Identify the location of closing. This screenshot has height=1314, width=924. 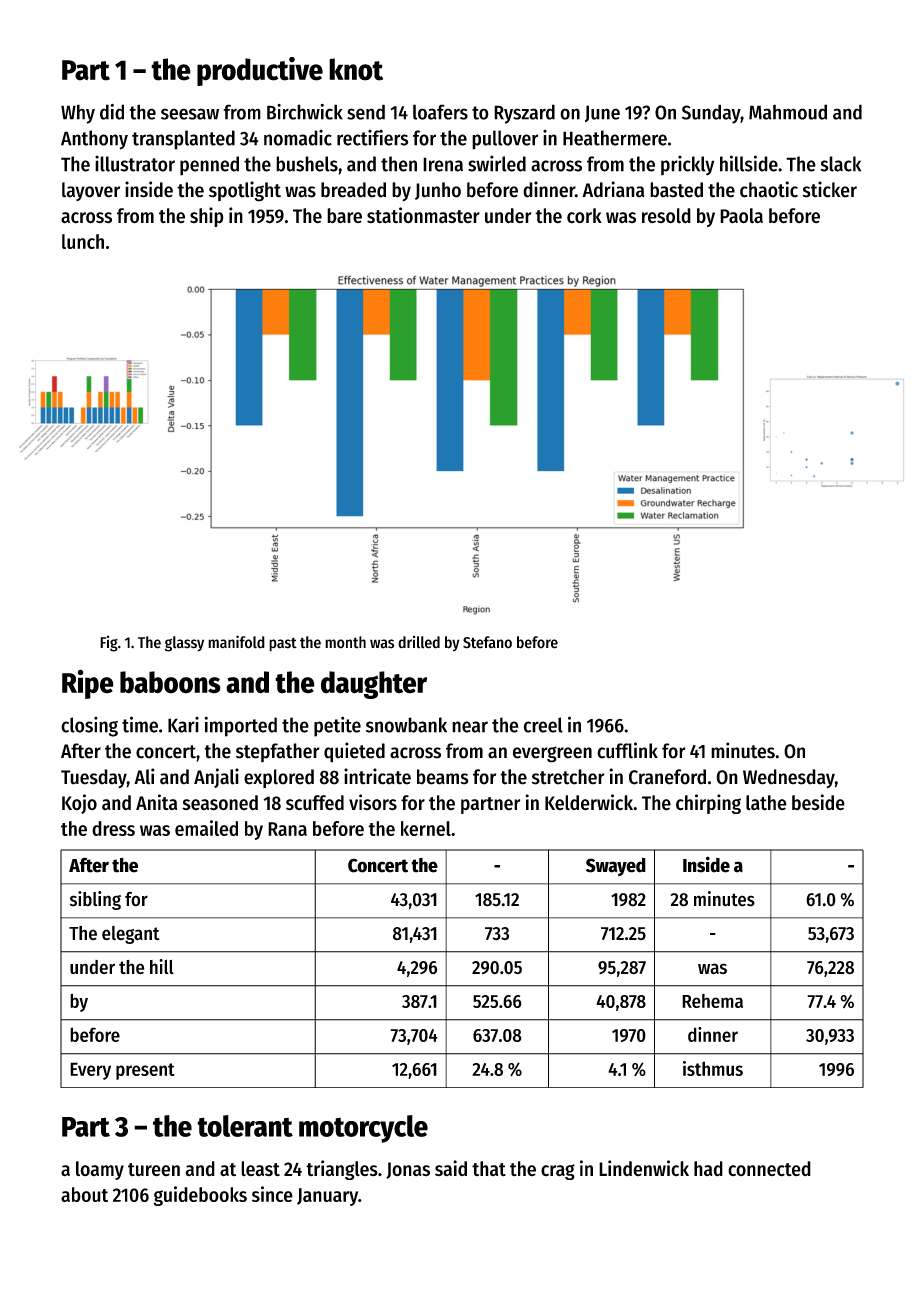
(89, 727).
